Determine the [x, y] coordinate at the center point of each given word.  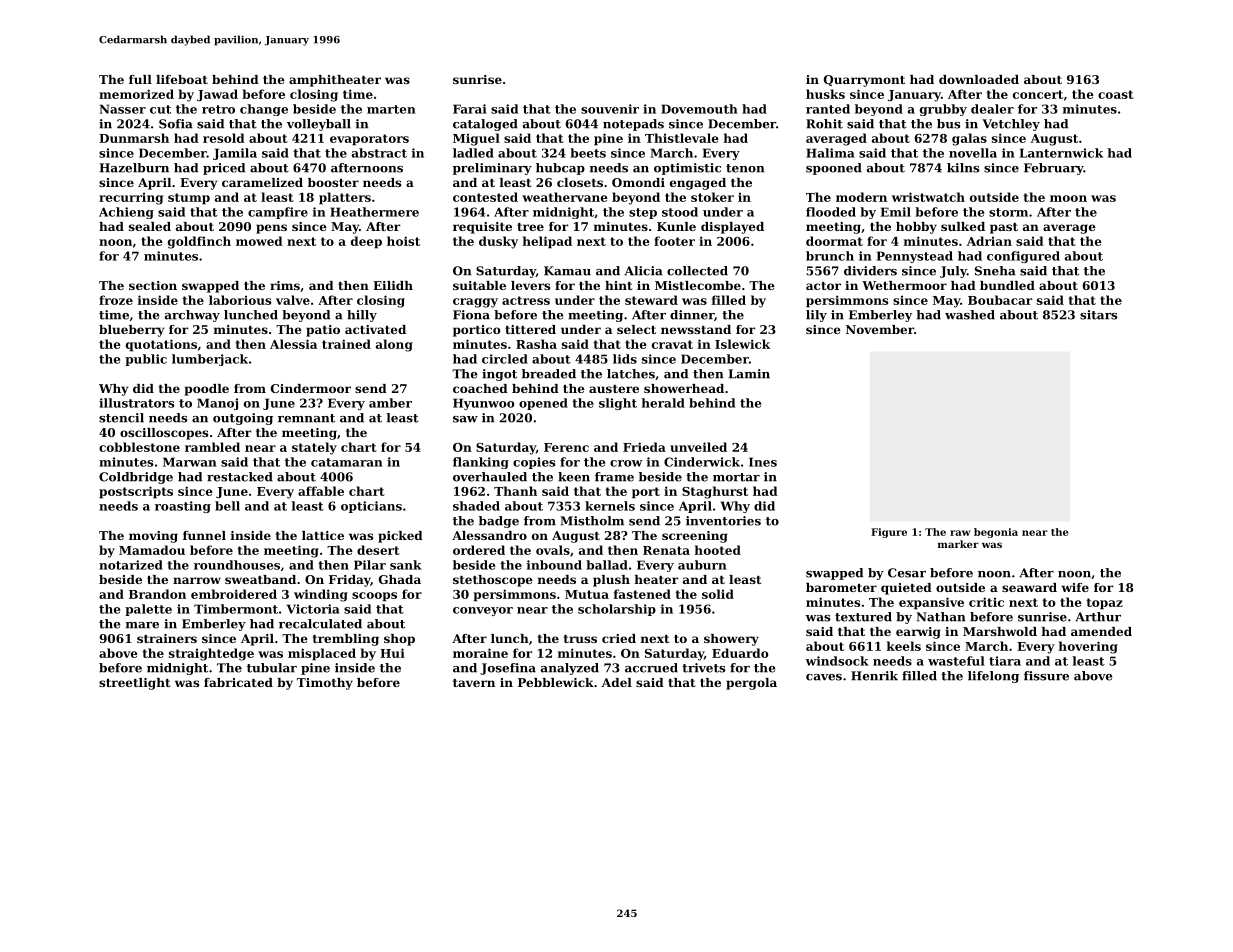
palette [148, 610]
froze [116, 300]
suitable [479, 285]
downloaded [979, 79]
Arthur [1098, 617]
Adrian [989, 241]
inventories [723, 521]
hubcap [560, 169]
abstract [379, 153]
